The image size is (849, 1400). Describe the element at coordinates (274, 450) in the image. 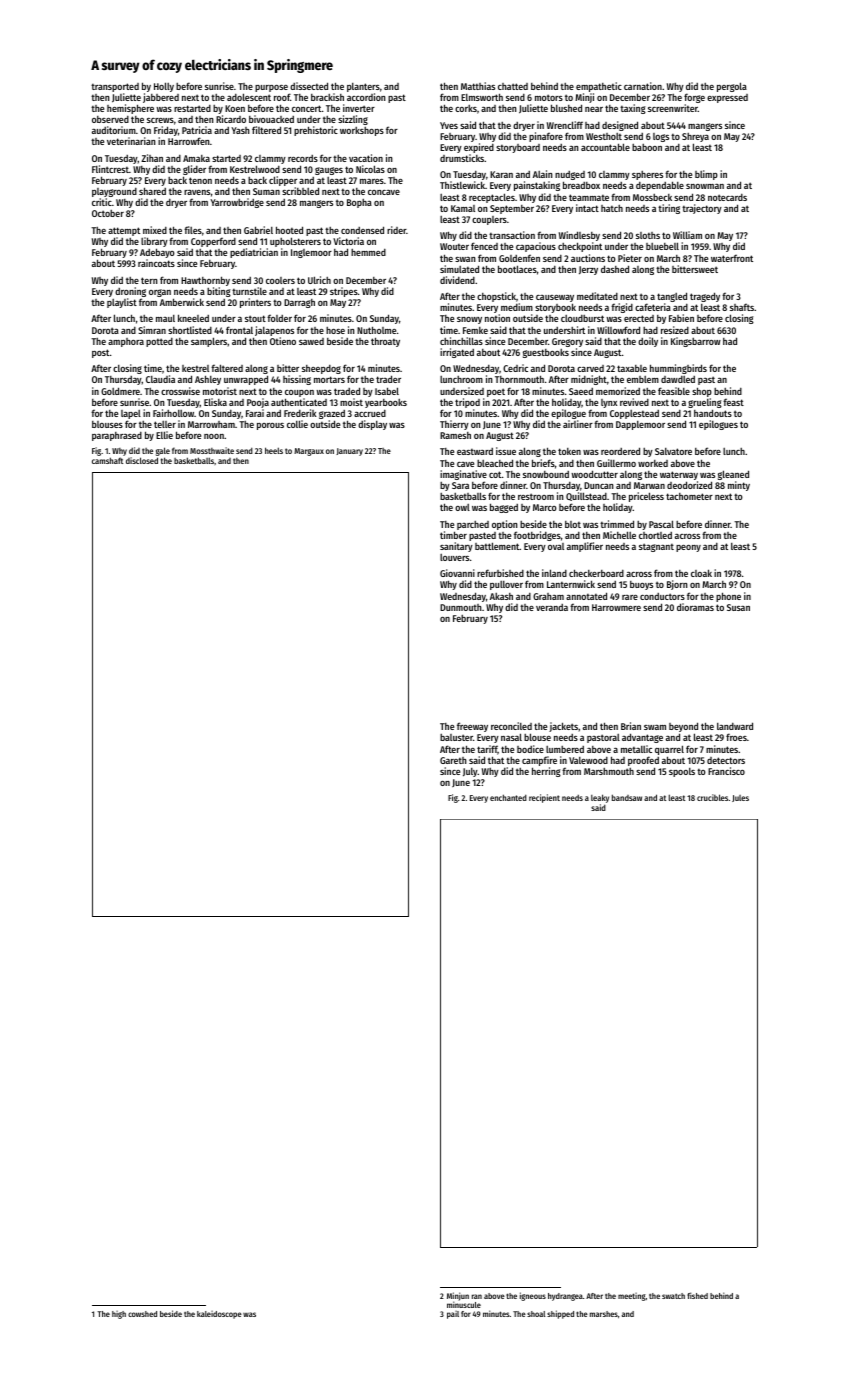

I see `heels` at that location.
